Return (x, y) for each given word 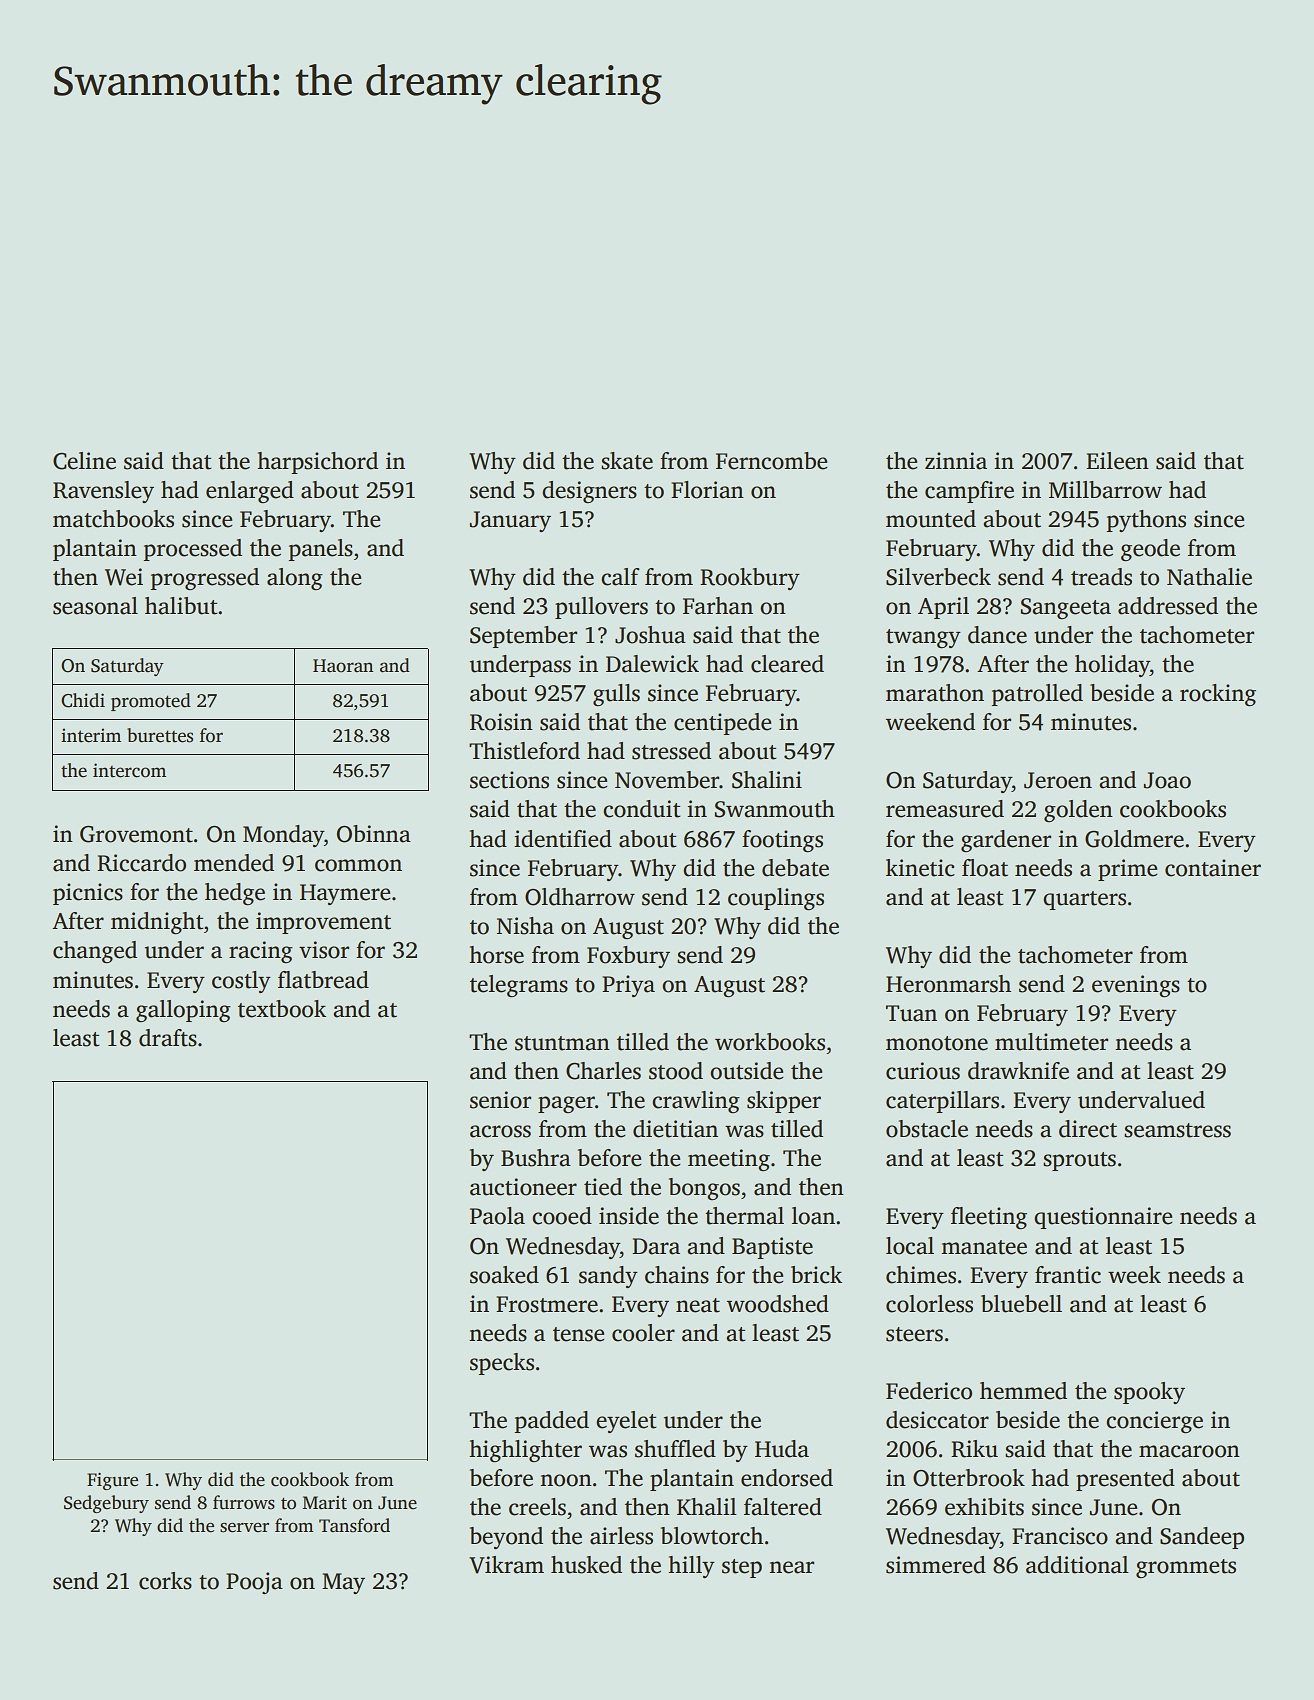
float (985, 868)
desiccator (937, 1420)
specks (502, 1364)
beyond (506, 1538)
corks (165, 1581)
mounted (931, 519)
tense (578, 1334)
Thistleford (524, 751)
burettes (160, 735)
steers (914, 1334)
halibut (181, 606)
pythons (1146, 521)
